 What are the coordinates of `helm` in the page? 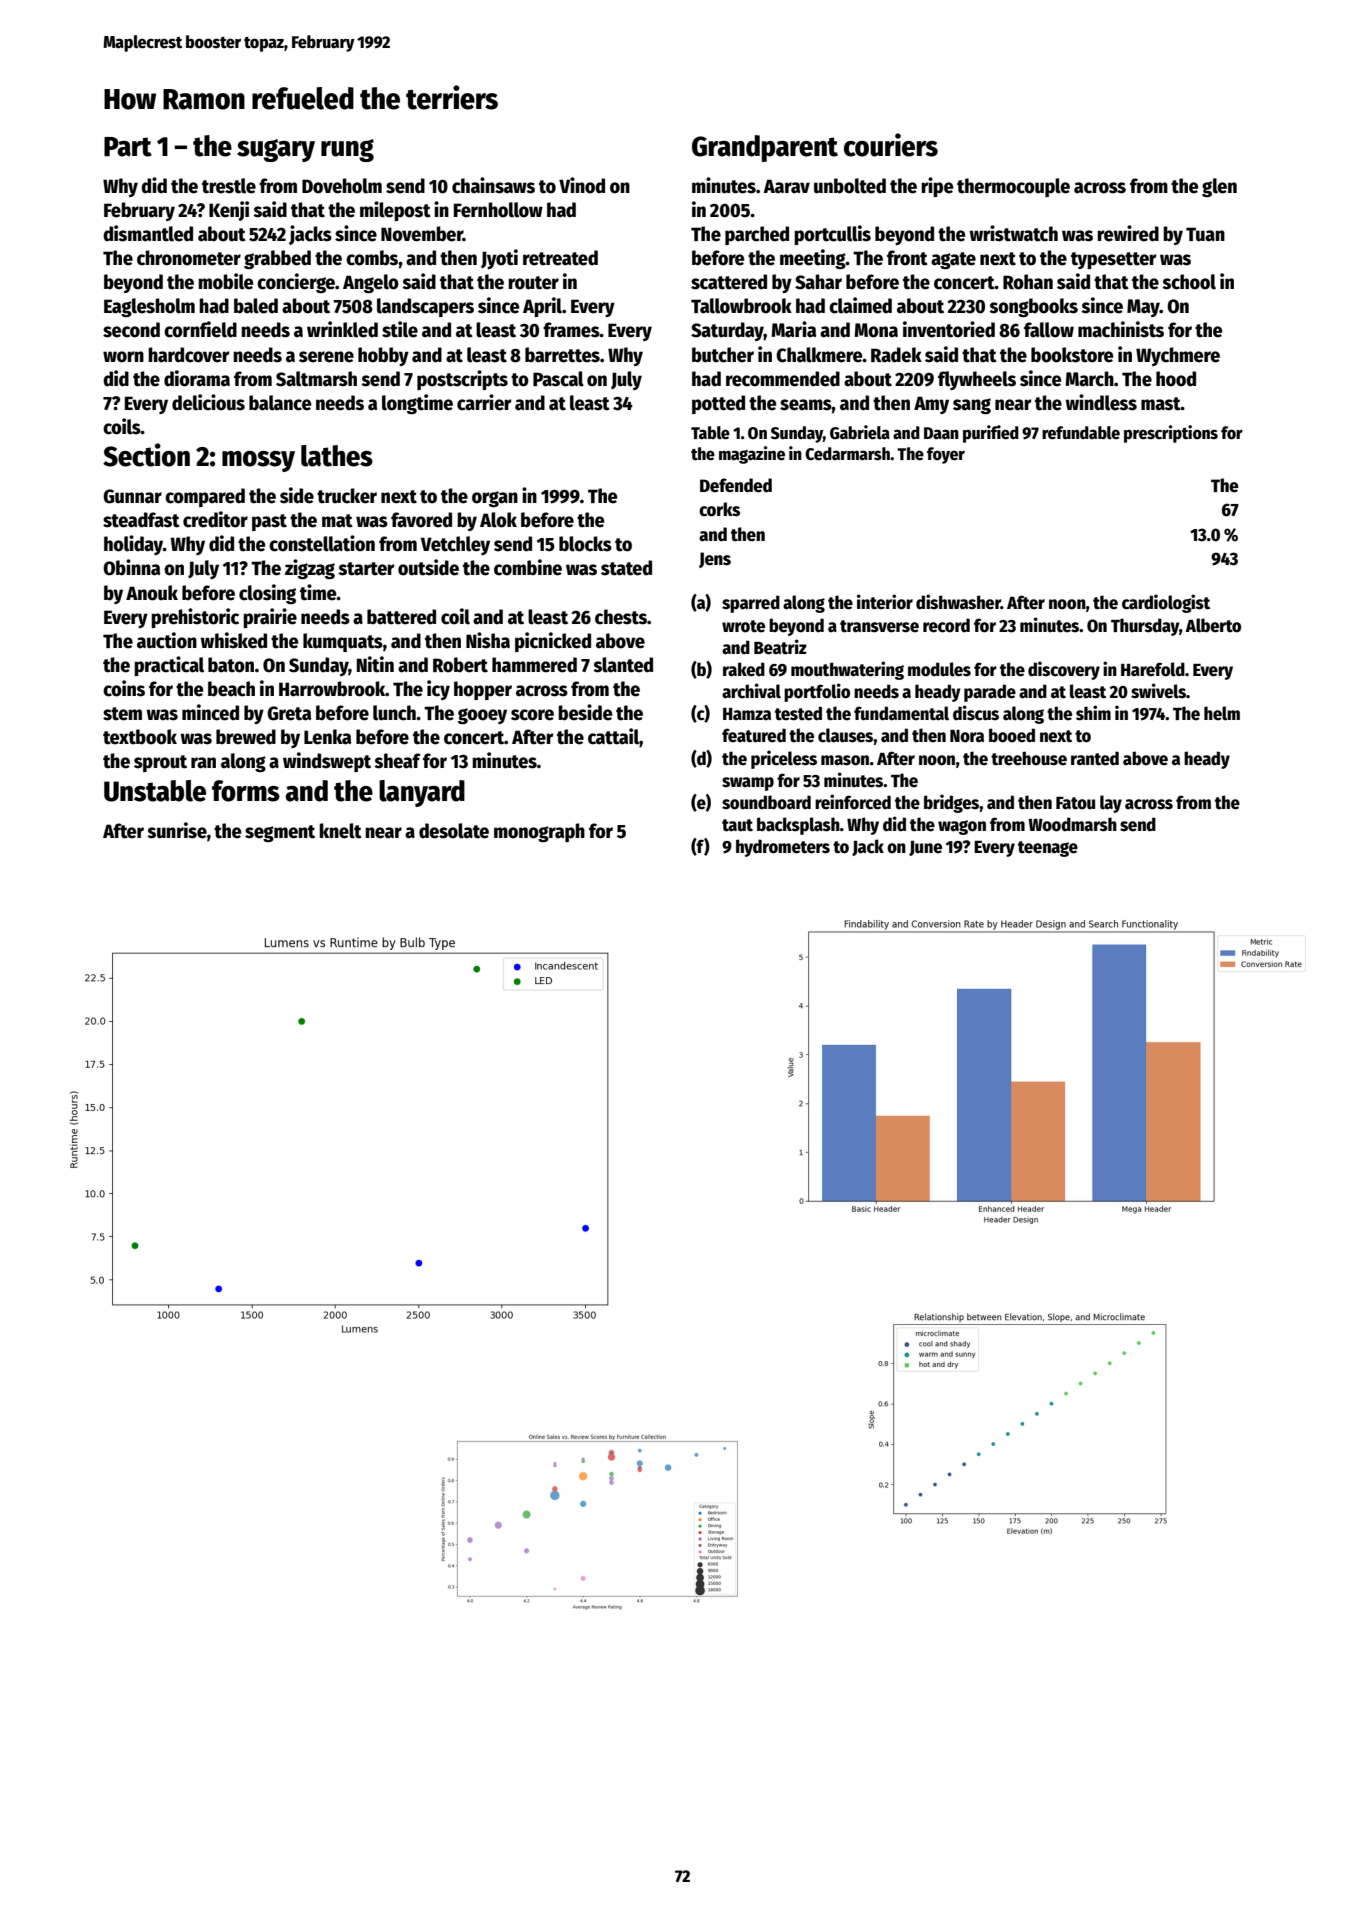 It's located at (1222, 713).
